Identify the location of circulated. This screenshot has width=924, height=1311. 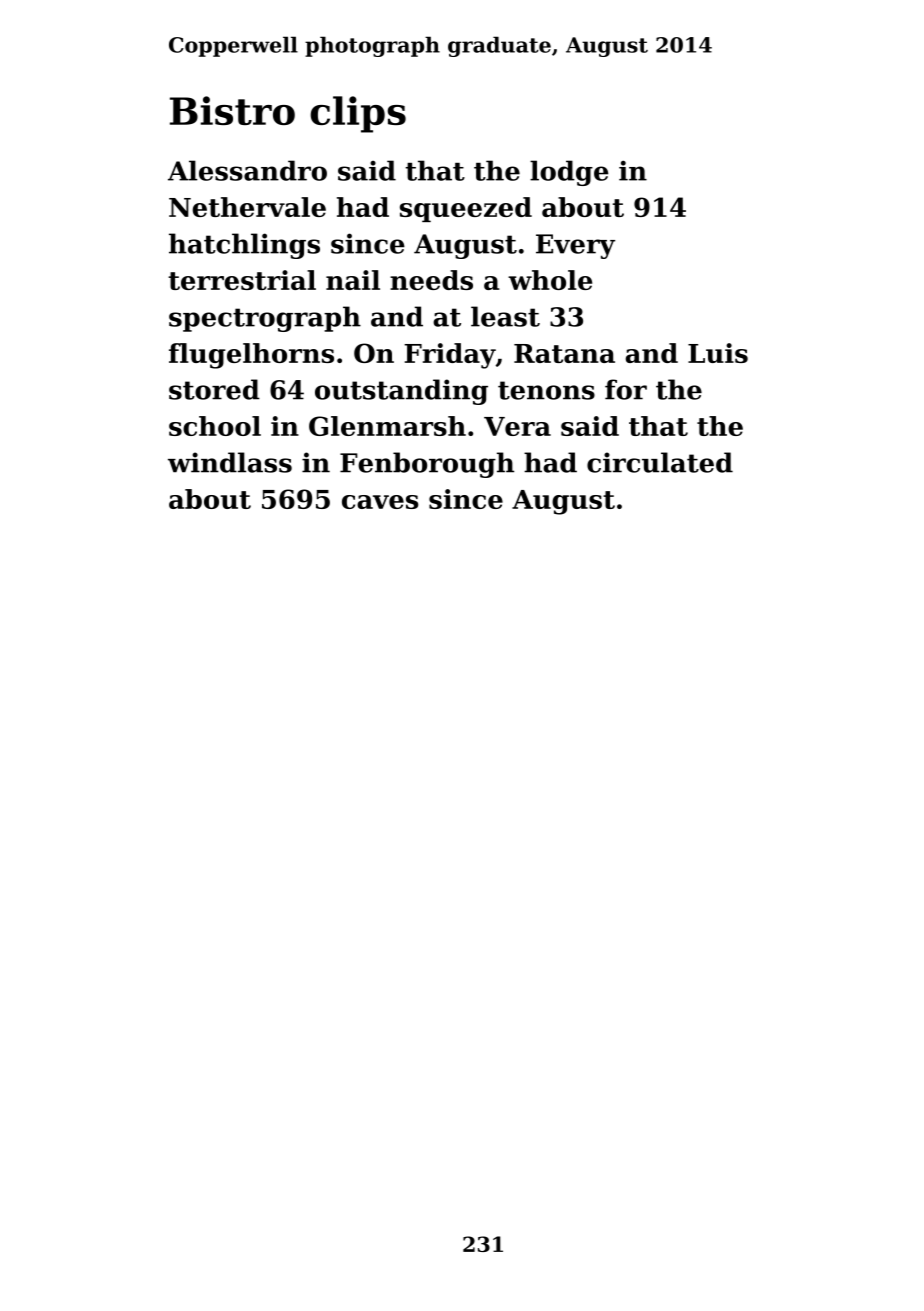
(660, 462).
